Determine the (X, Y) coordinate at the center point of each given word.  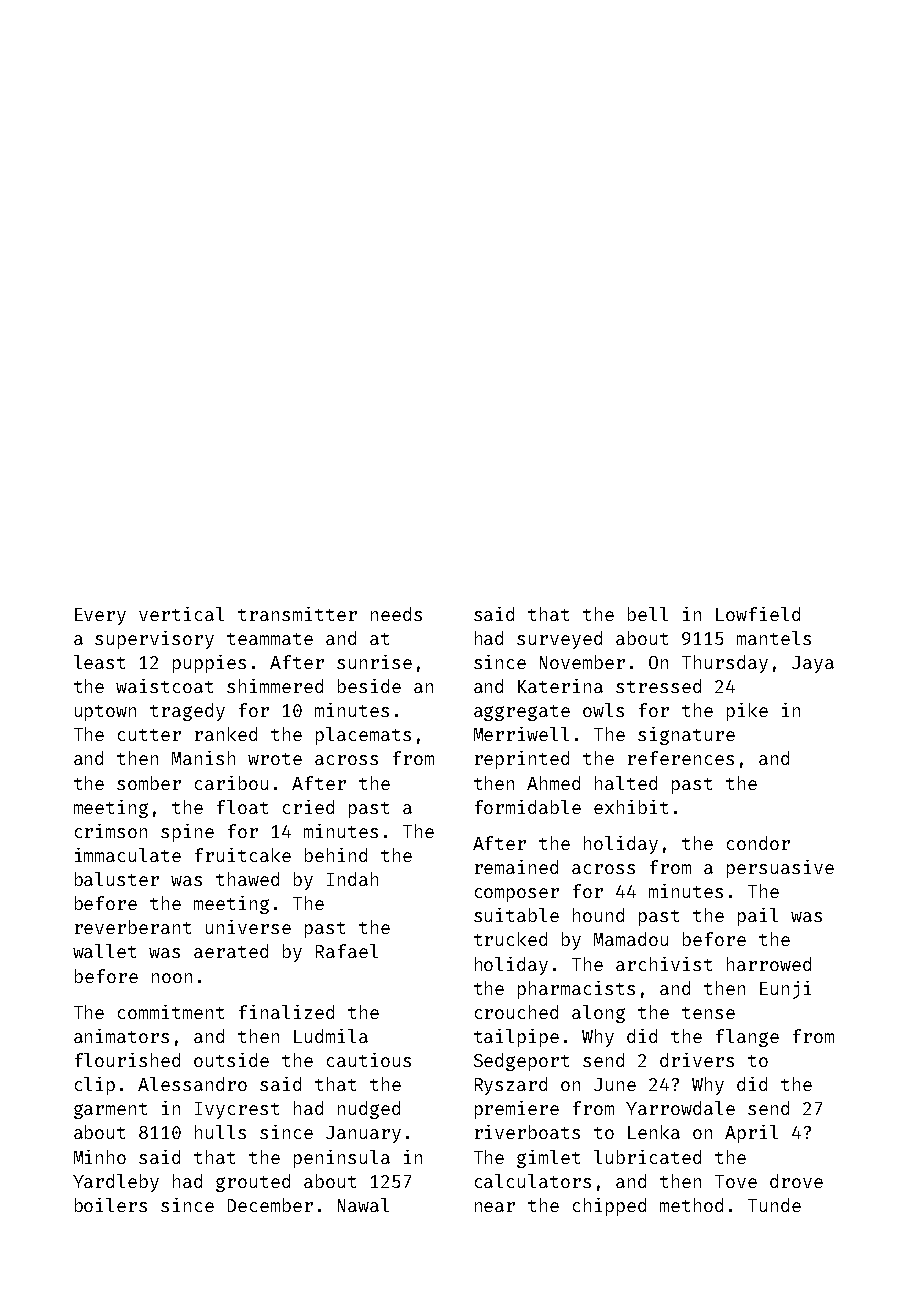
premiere (517, 1110)
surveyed (559, 640)
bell (648, 614)
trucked (510, 939)
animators (121, 1036)
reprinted (522, 760)
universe (248, 927)
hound (598, 915)
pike (747, 712)
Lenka (654, 1132)
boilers (111, 1205)
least (99, 662)
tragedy (187, 712)
